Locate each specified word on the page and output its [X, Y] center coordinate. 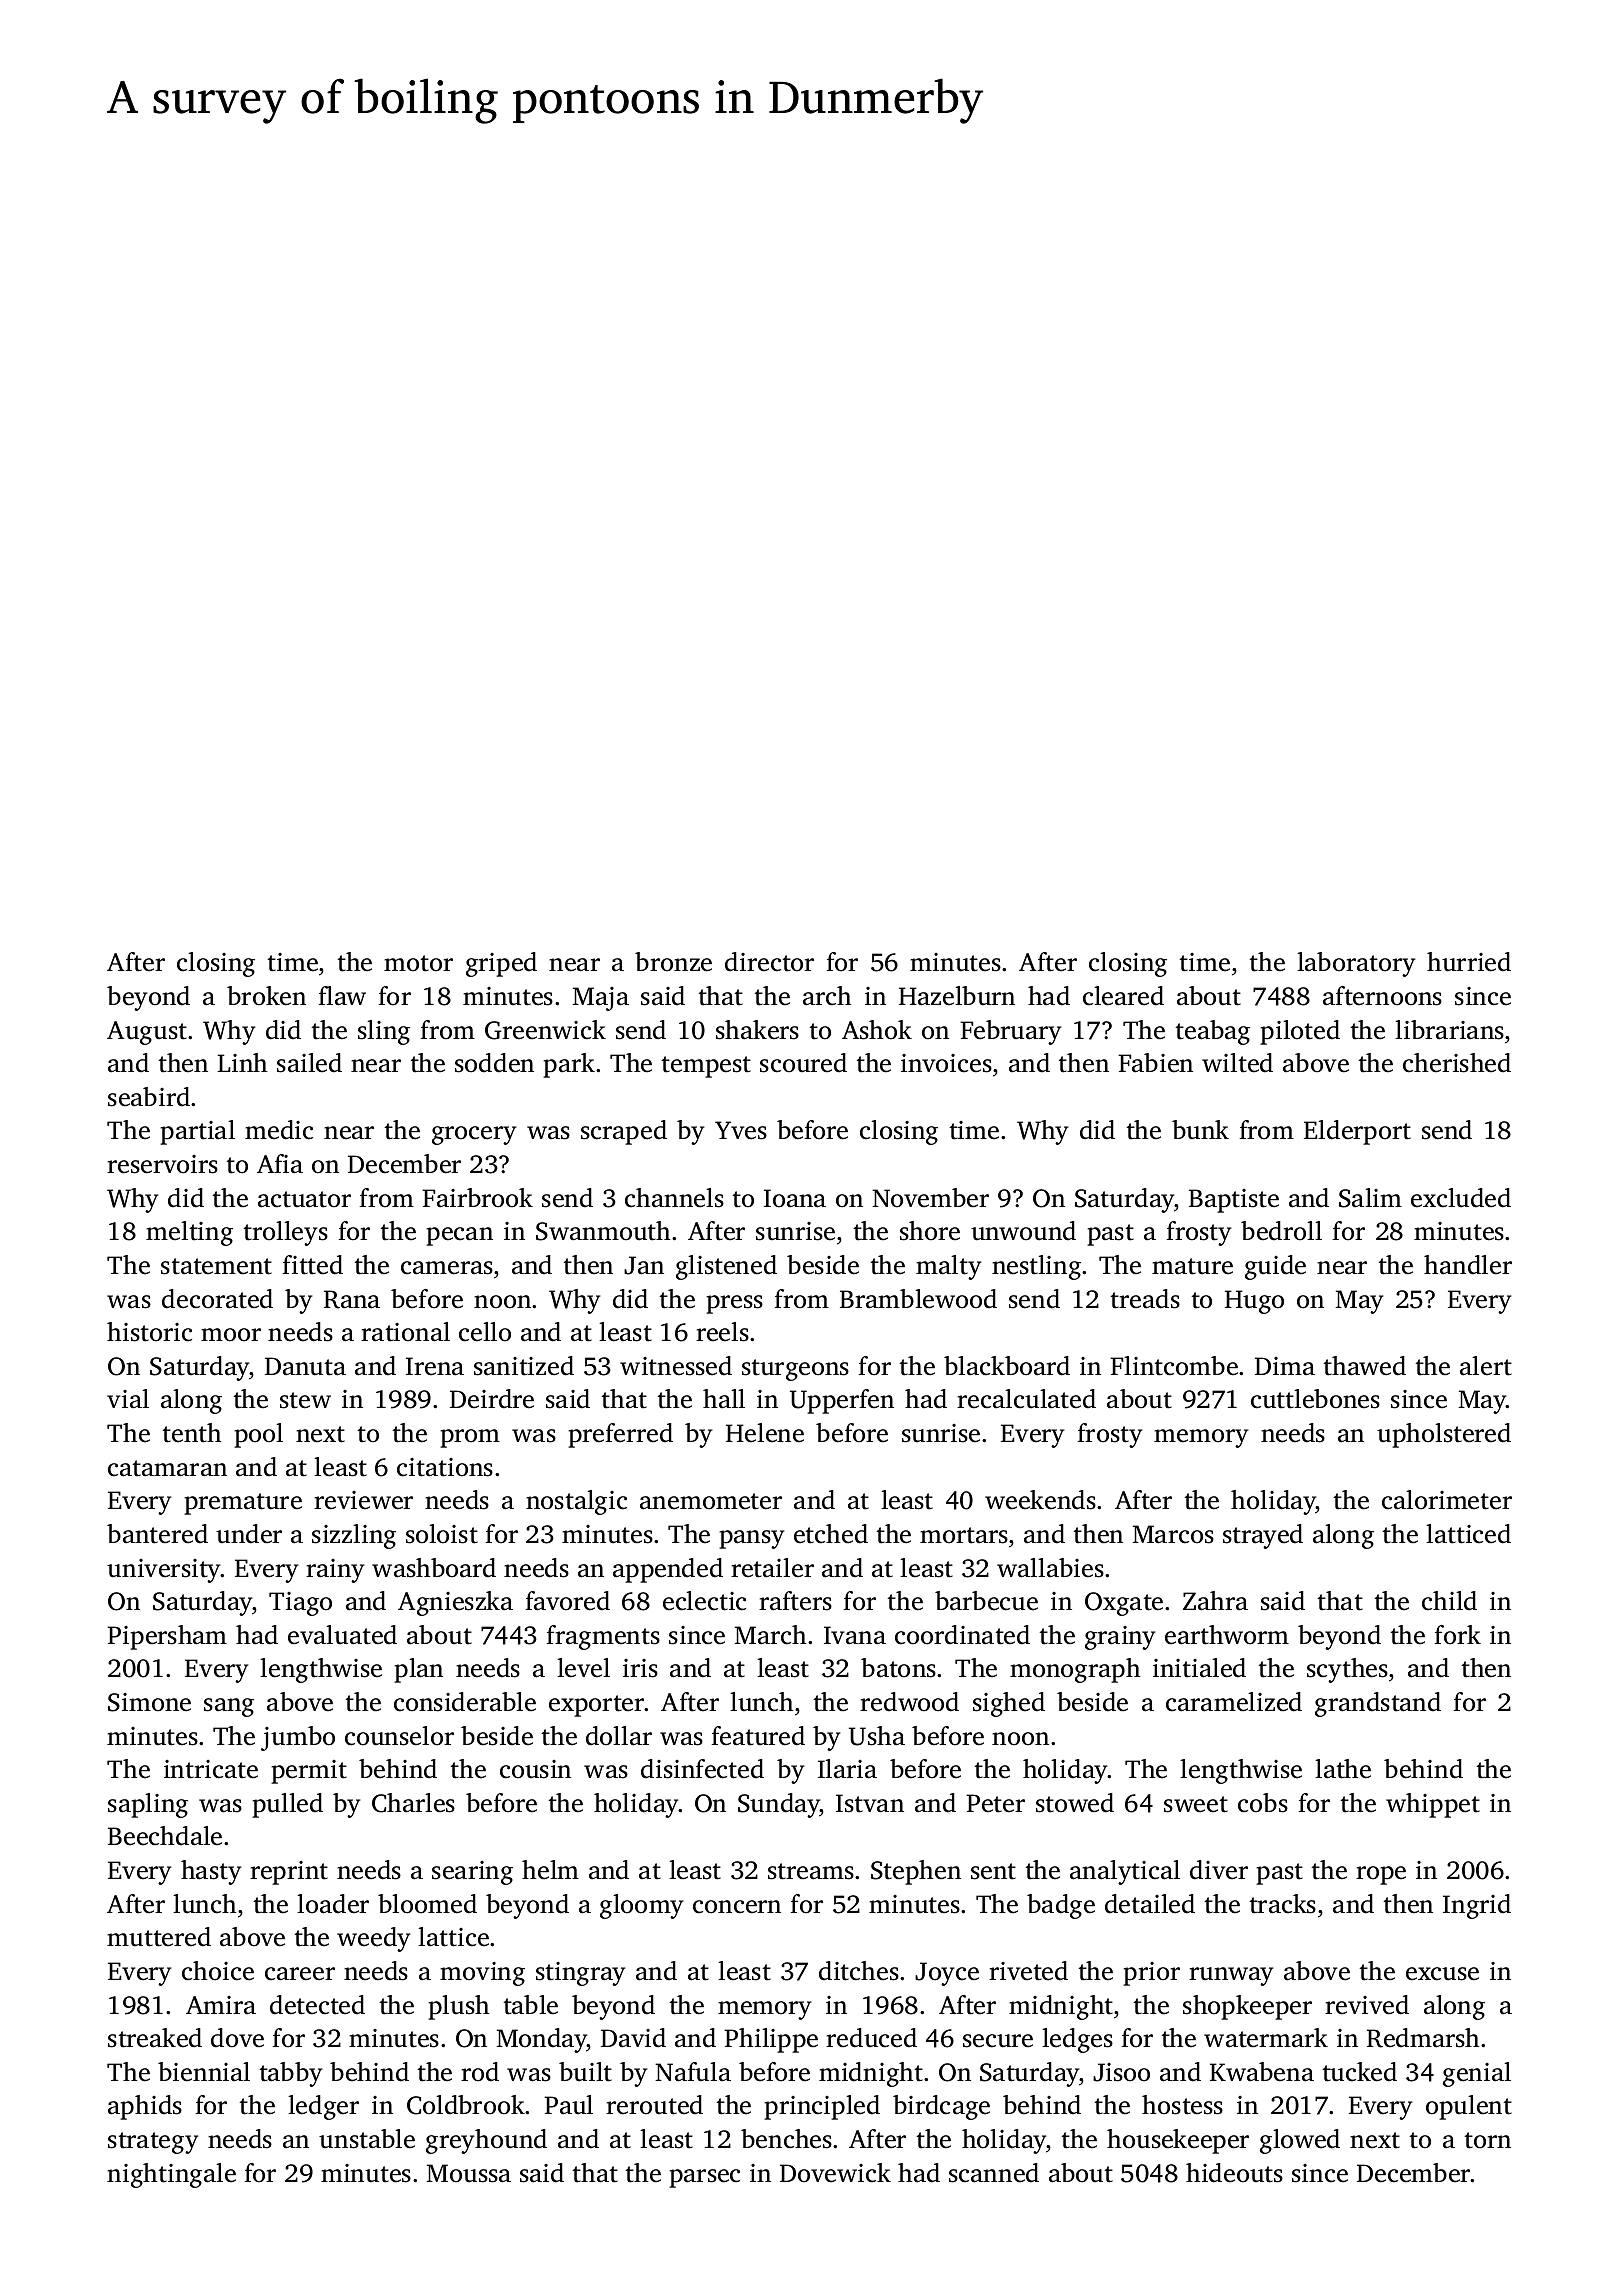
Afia [280, 1164]
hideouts [1234, 2173]
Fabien [1155, 1063]
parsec [704, 2178]
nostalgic [576, 1502]
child [1449, 1601]
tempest [706, 1067]
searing [472, 1873]
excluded [1461, 1198]
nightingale [171, 2175]
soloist [442, 1534]
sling [384, 1032]
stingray [581, 1974]
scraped [624, 1132]
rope [1381, 1875]
